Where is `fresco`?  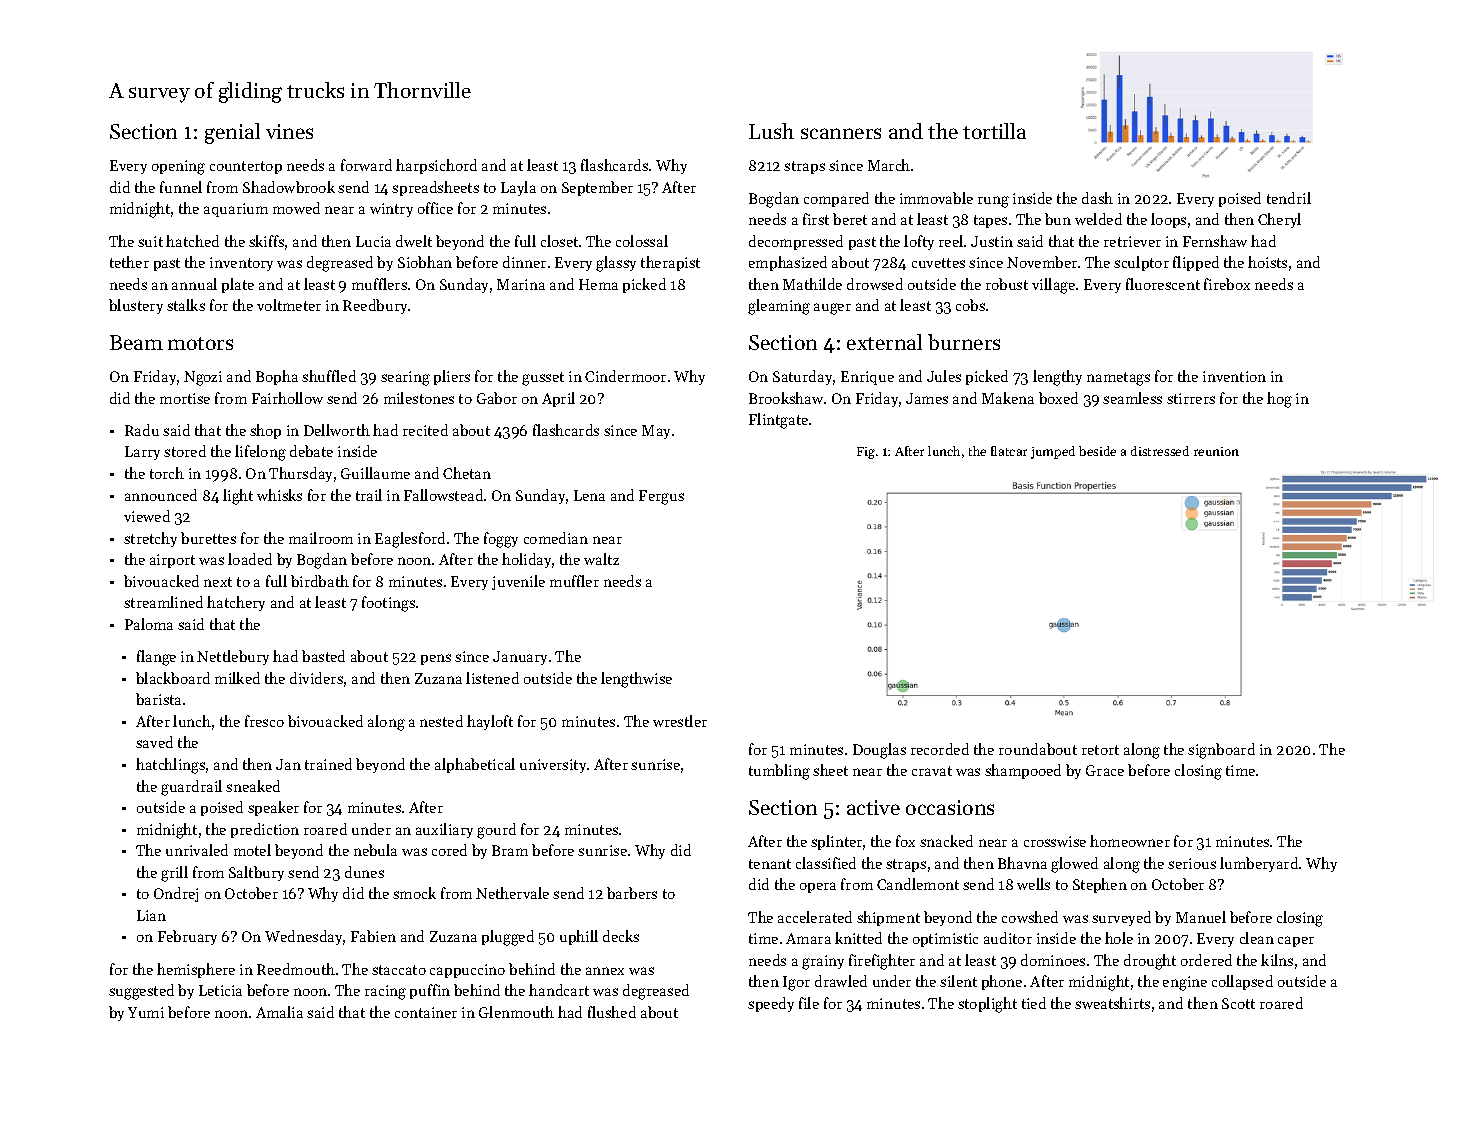 fresco is located at coordinates (264, 721).
